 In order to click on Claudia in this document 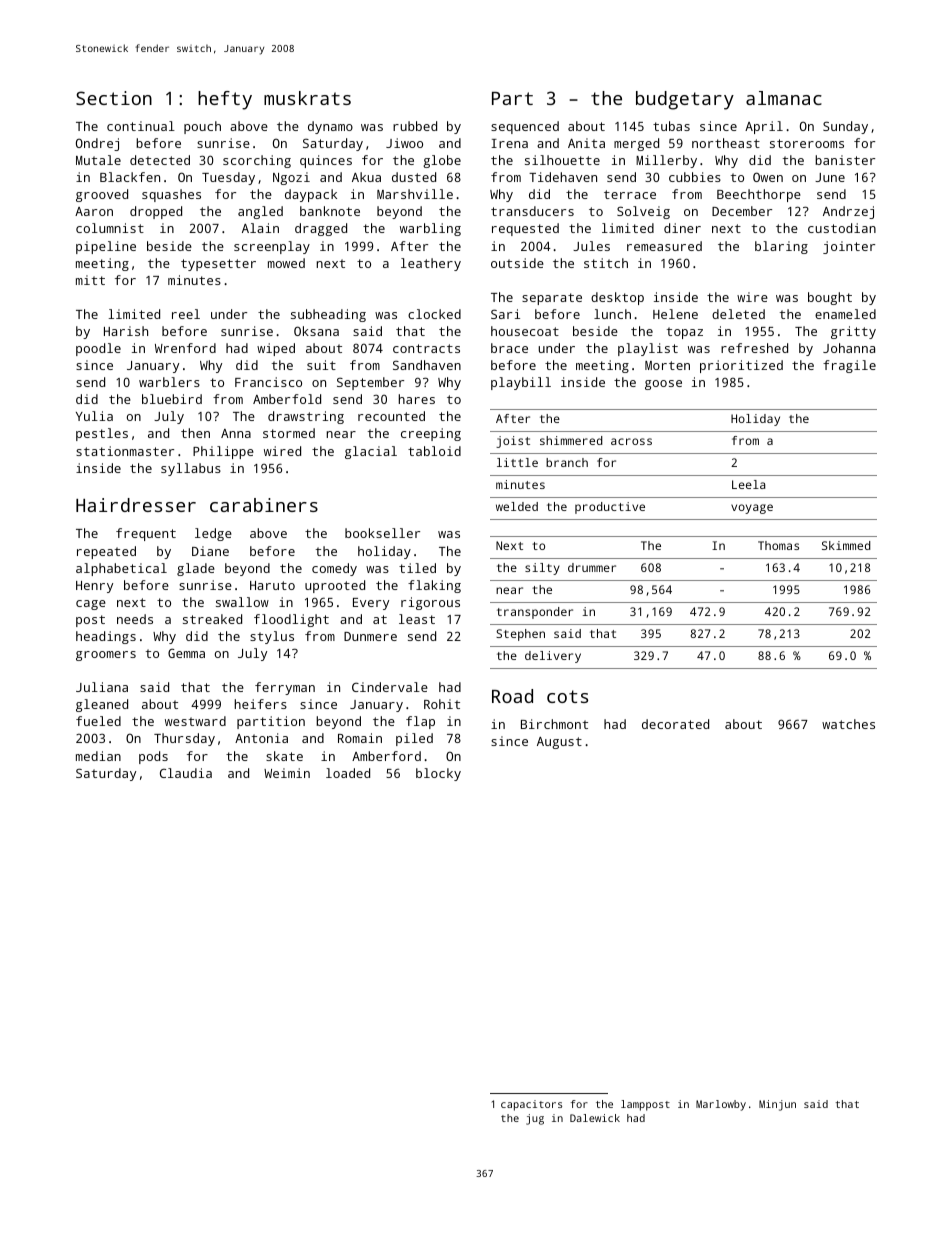, I will do `click(186, 773)`.
